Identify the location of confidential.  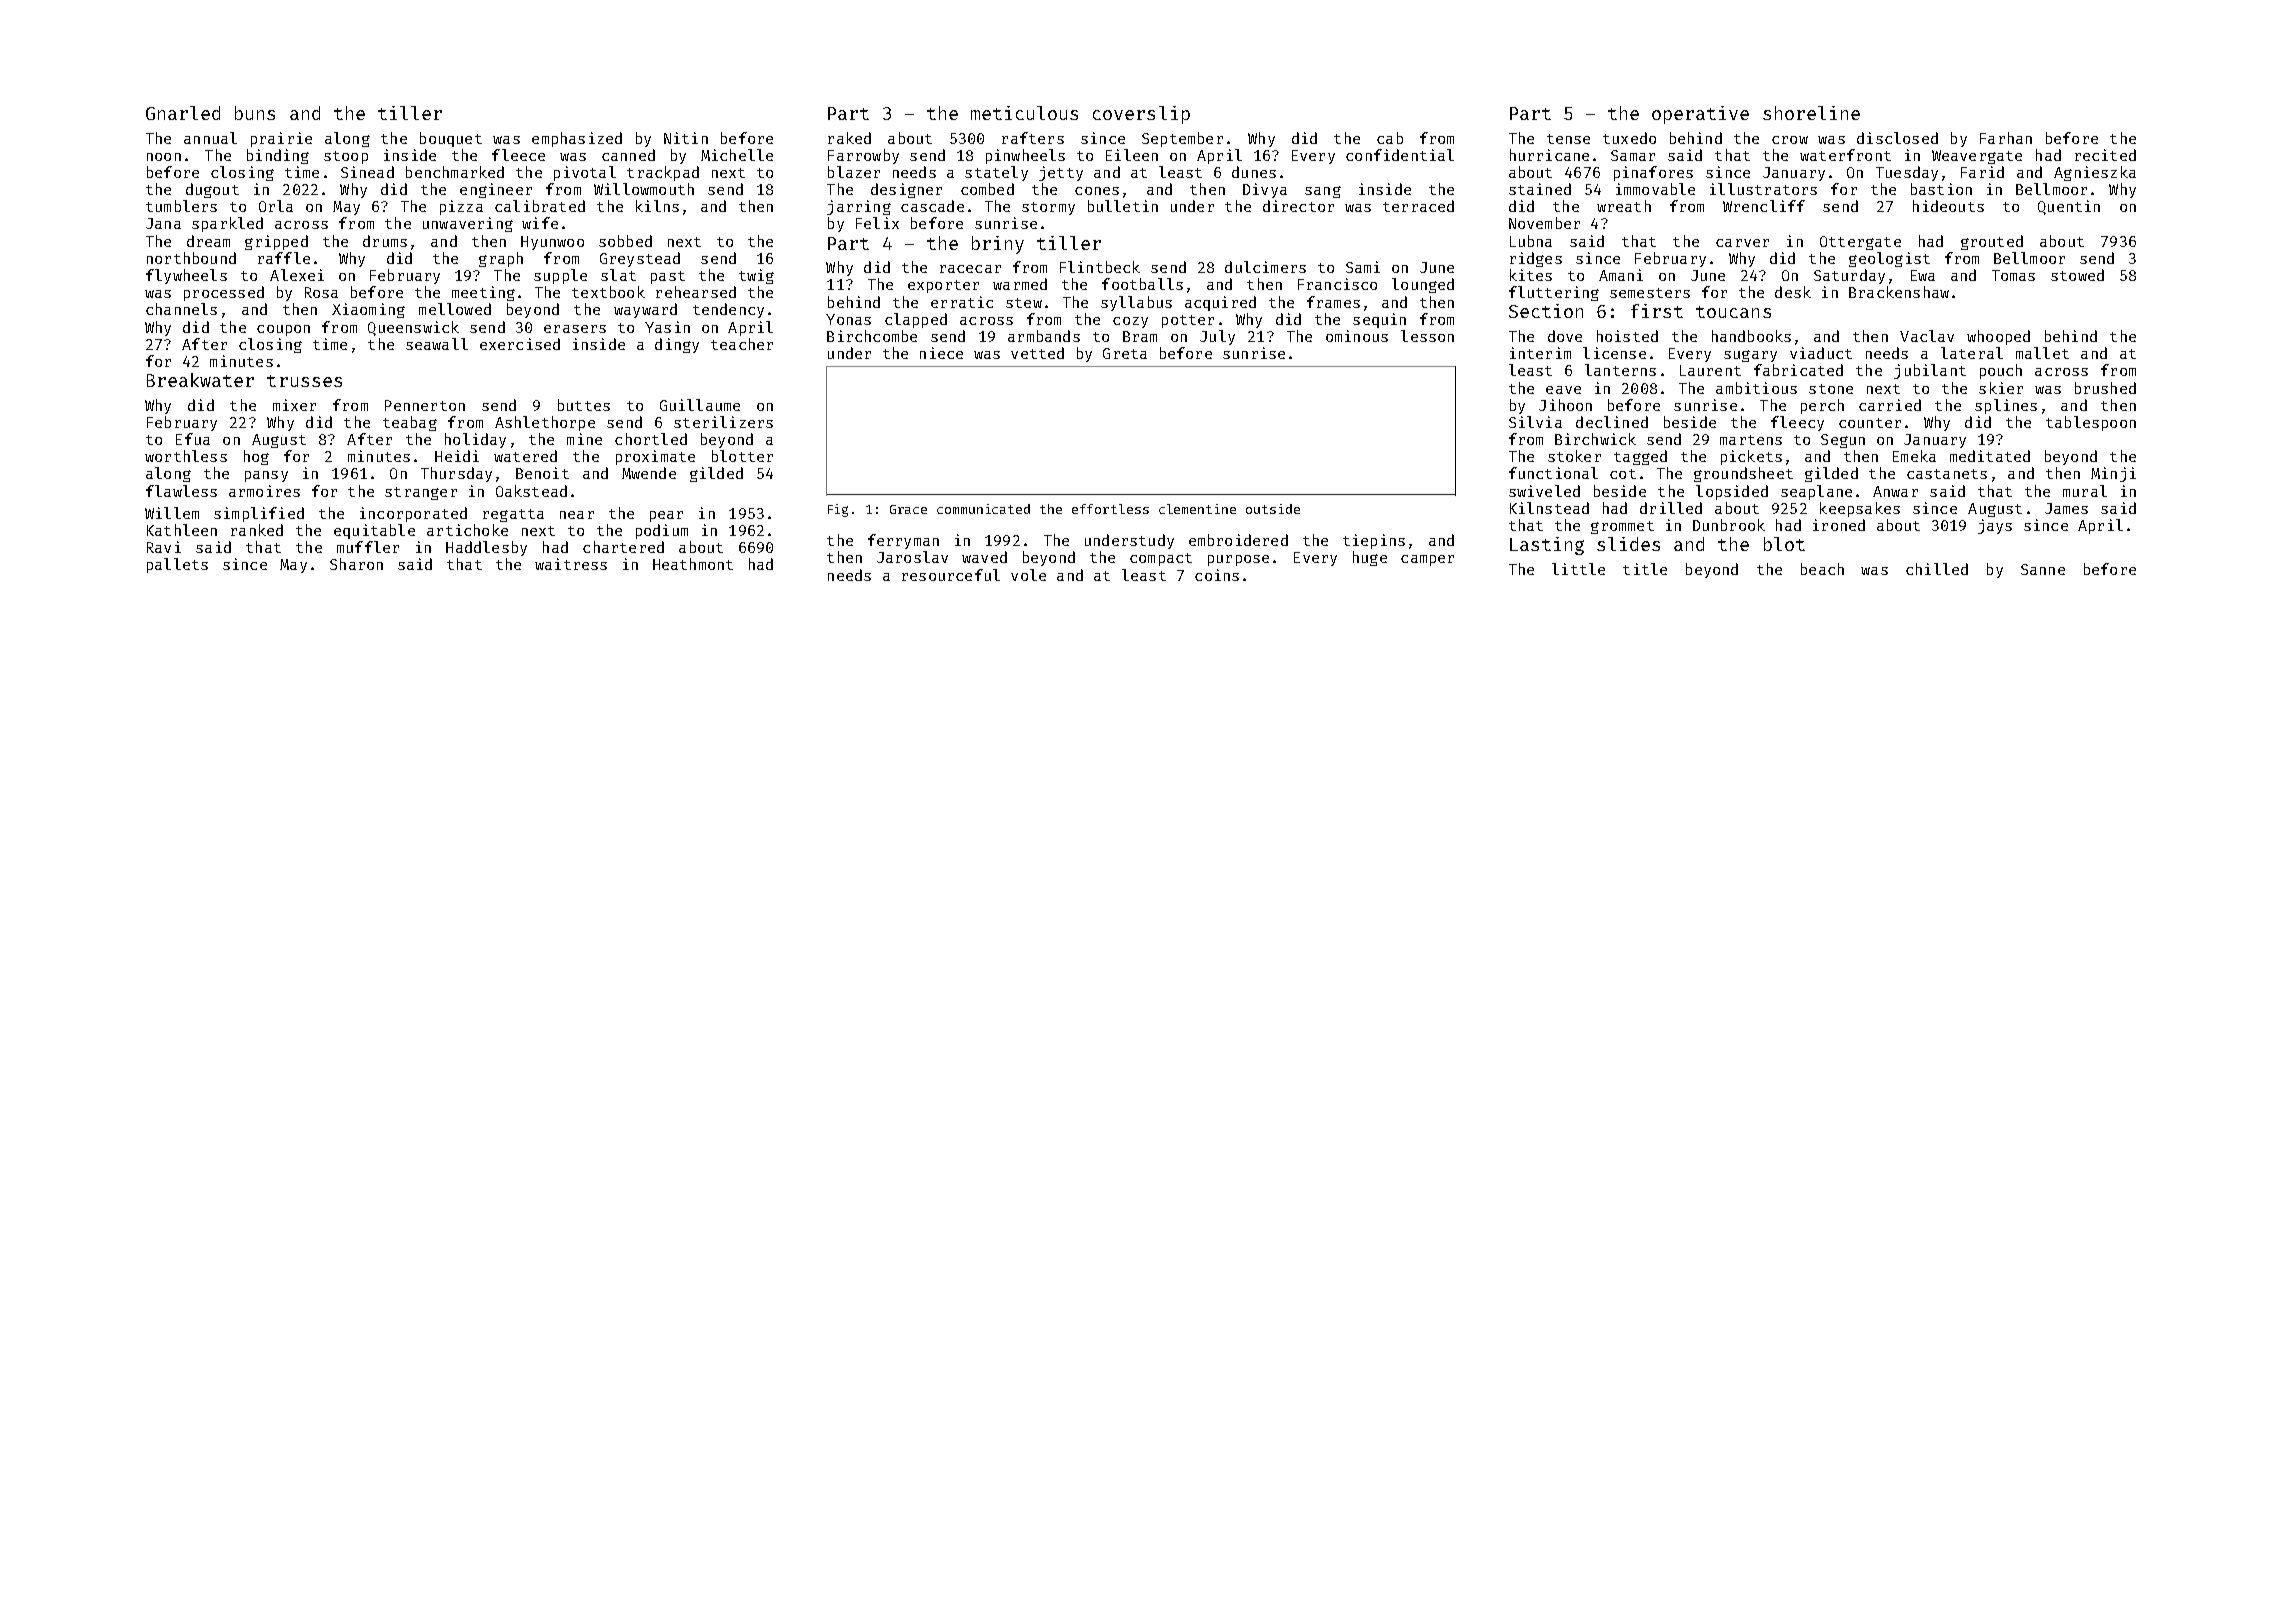
(1400, 155).
